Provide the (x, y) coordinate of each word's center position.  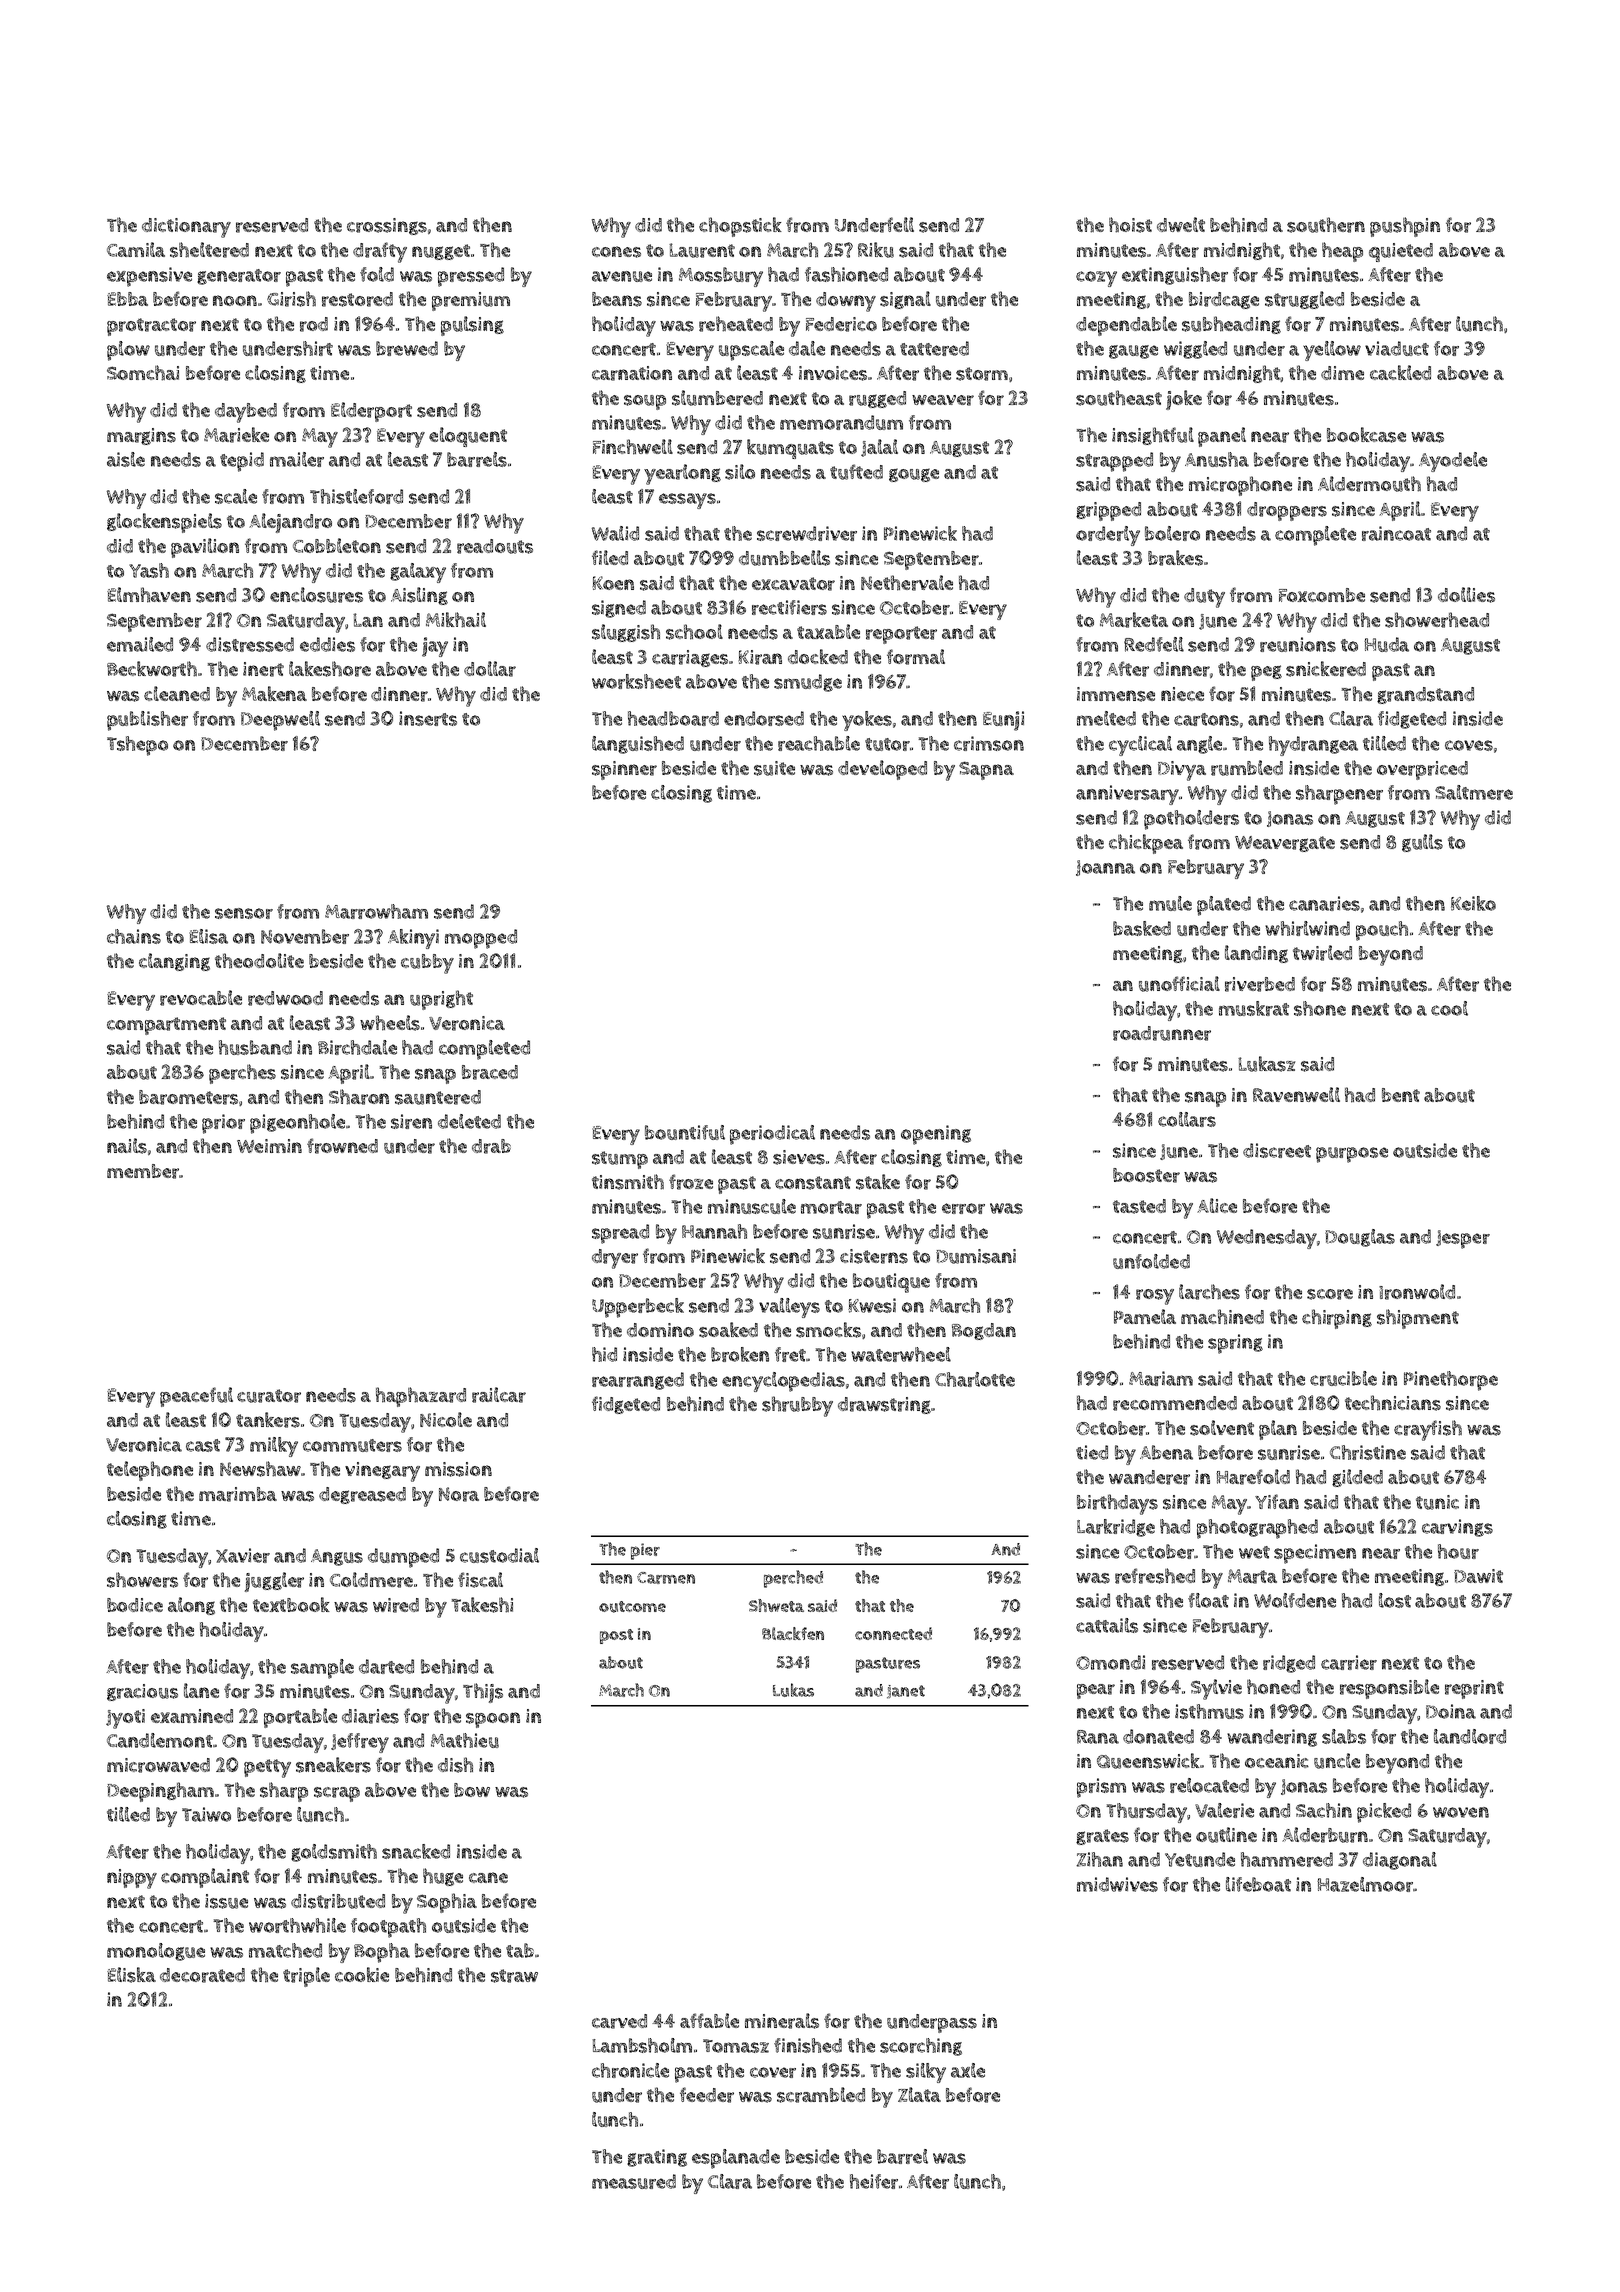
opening (936, 1135)
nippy (132, 1879)
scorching (921, 2047)
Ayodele (1453, 462)
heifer (874, 2181)
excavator (793, 584)
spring (1235, 1344)
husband (255, 1047)
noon (235, 300)
